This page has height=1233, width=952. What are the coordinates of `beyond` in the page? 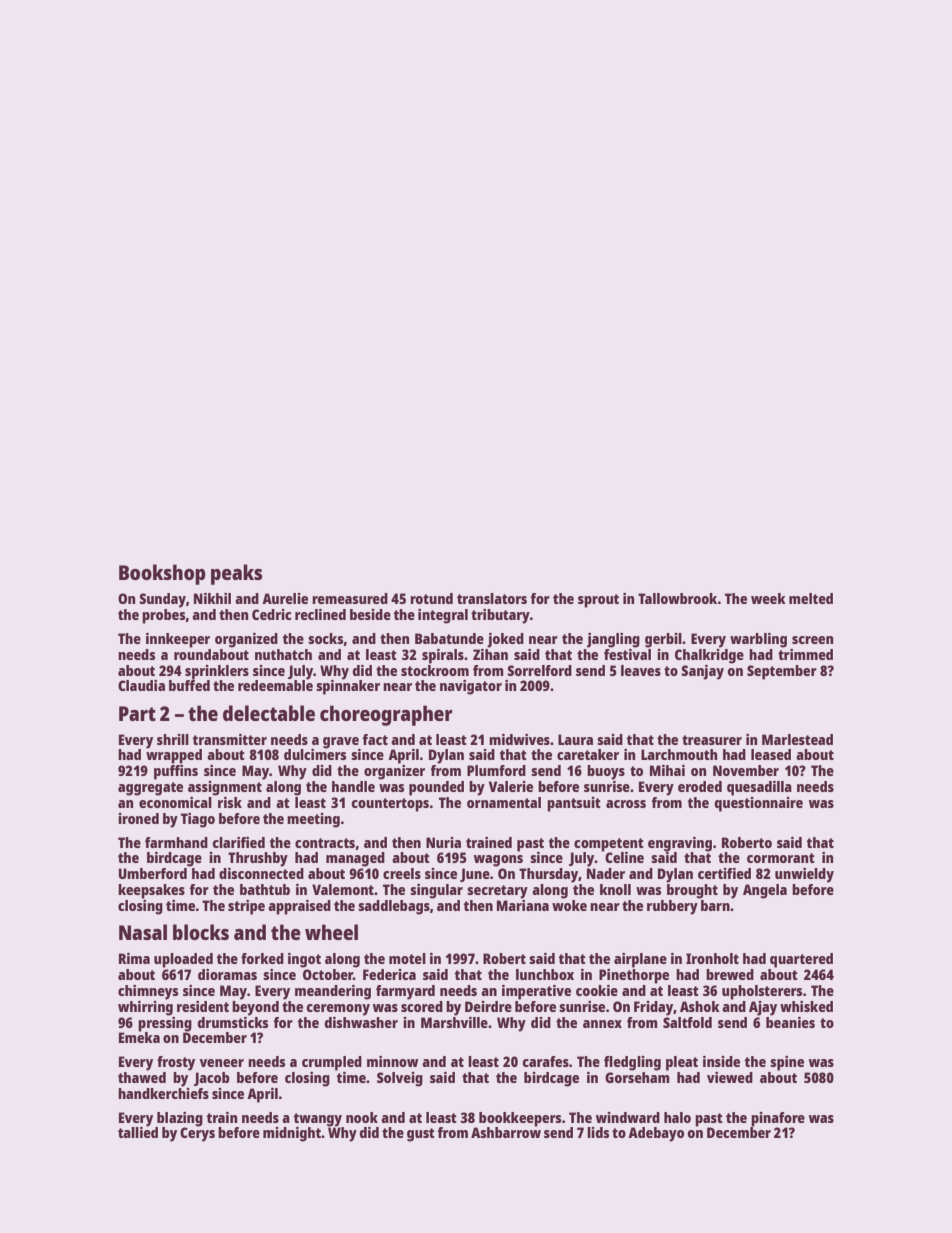 It's located at (255, 1008).
